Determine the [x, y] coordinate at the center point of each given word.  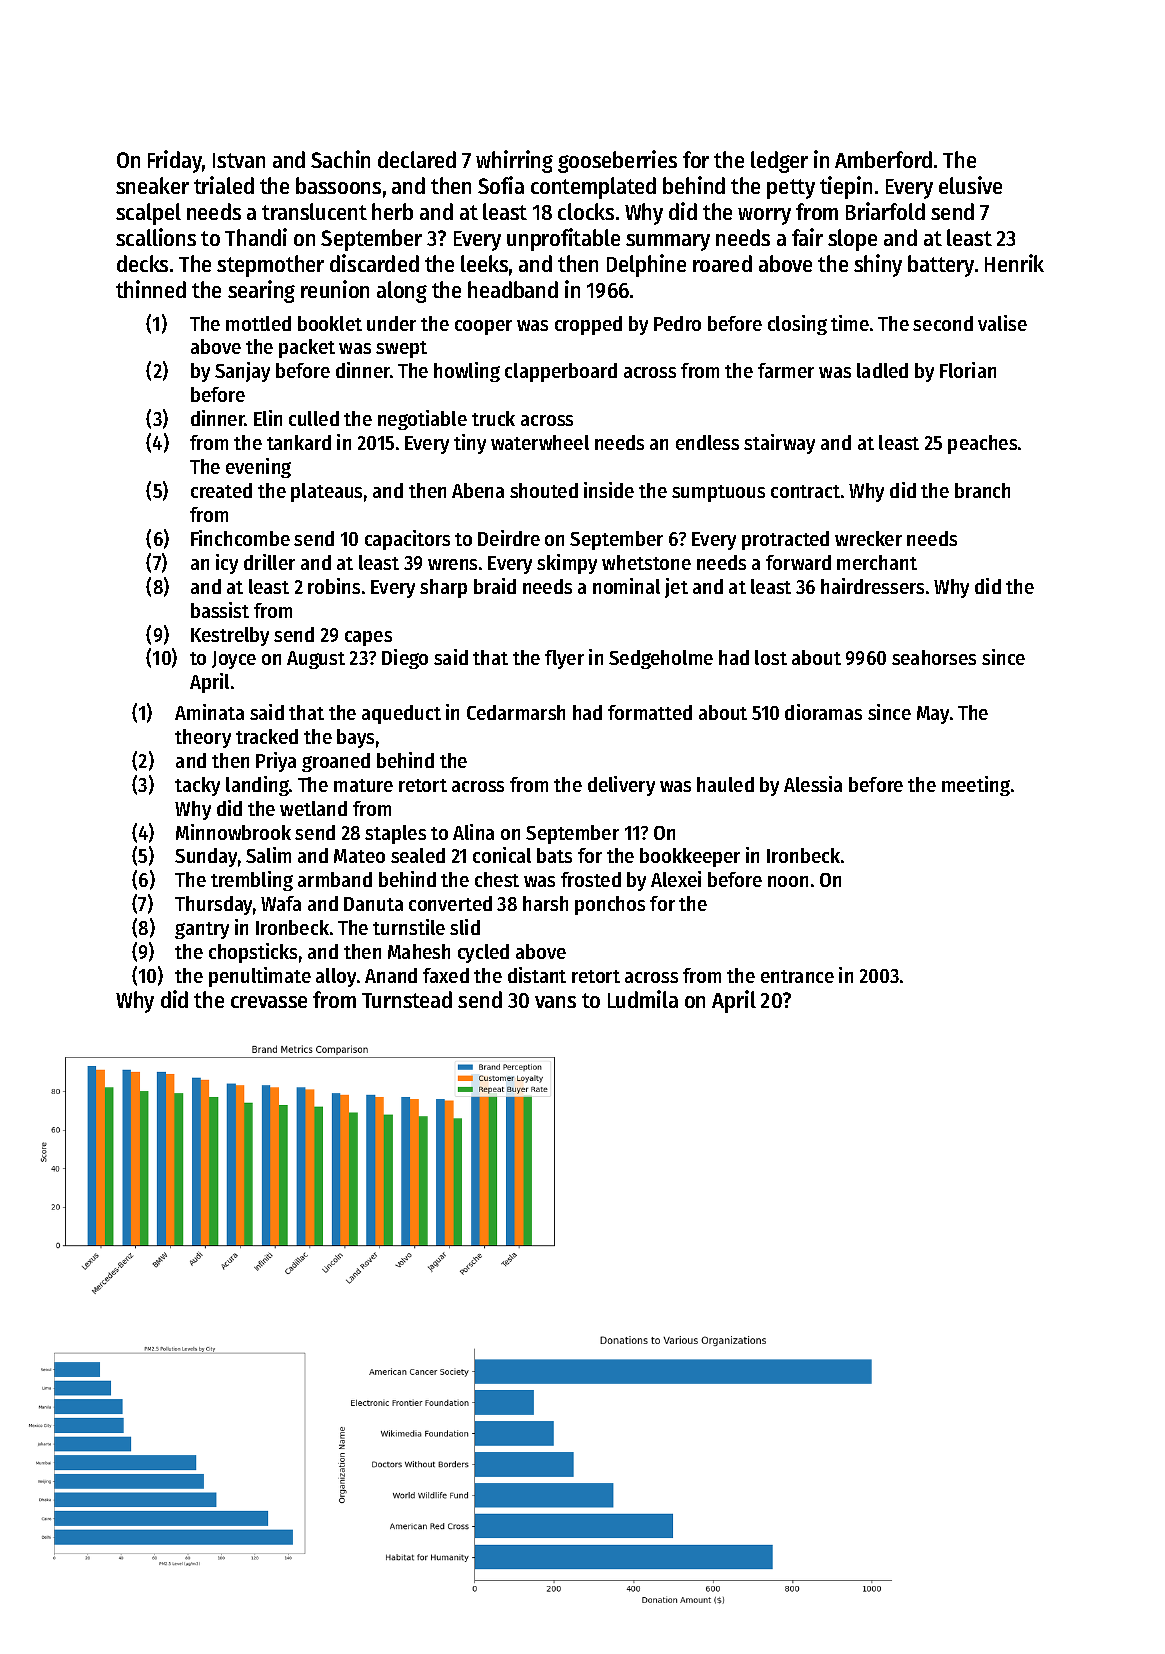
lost [771, 657]
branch [982, 490]
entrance [797, 976]
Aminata [209, 712]
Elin [268, 418]
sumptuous [718, 493]
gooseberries [617, 161]
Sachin [340, 159]
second [943, 323]
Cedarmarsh [516, 712]
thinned [151, 289]
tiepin [846, 187]
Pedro [677, 323]
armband [335, 879]
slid [465, 927]
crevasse [269, 1002]
